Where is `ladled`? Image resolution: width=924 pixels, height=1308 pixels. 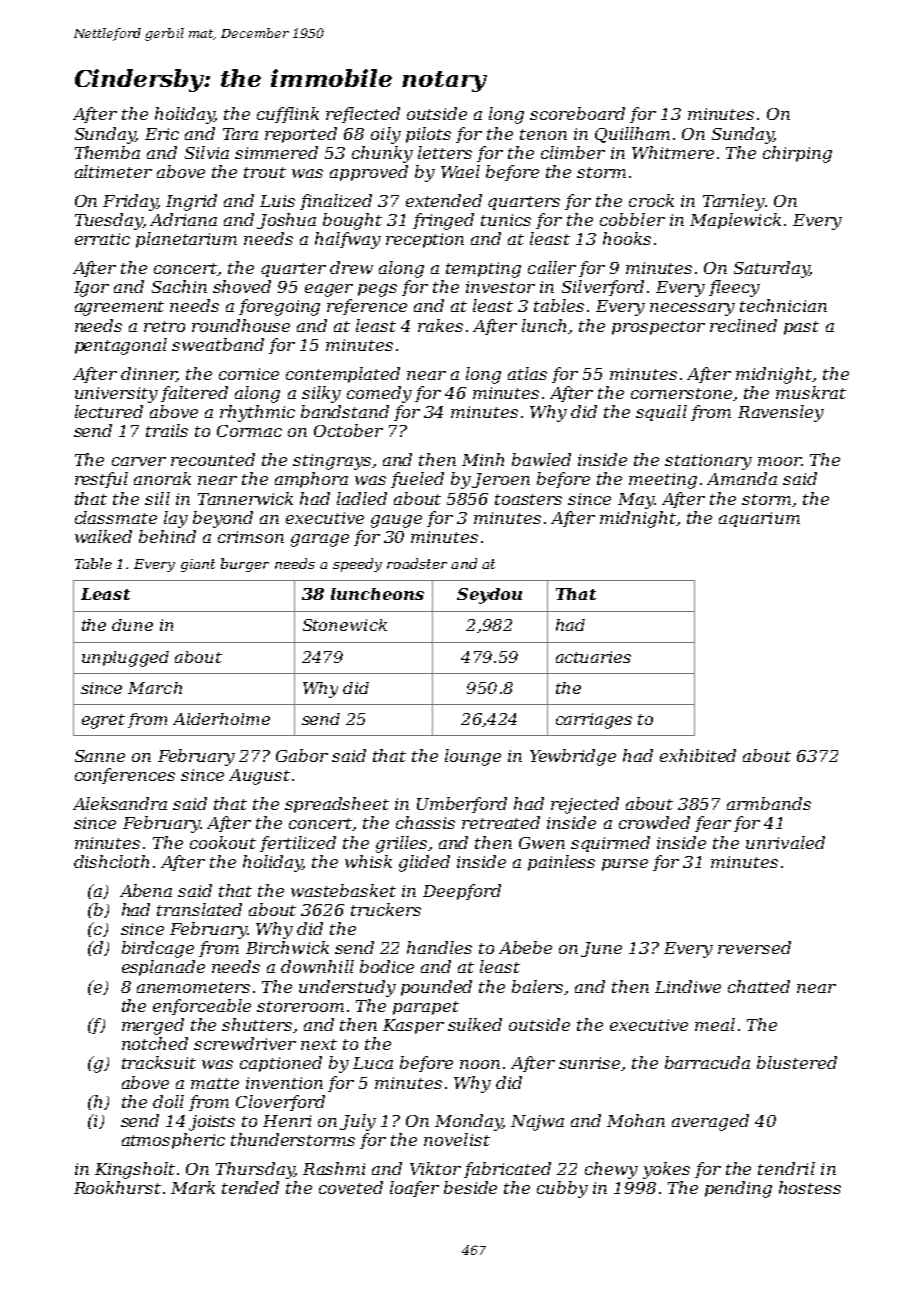 ladled is located at coordinates (362, 498).
